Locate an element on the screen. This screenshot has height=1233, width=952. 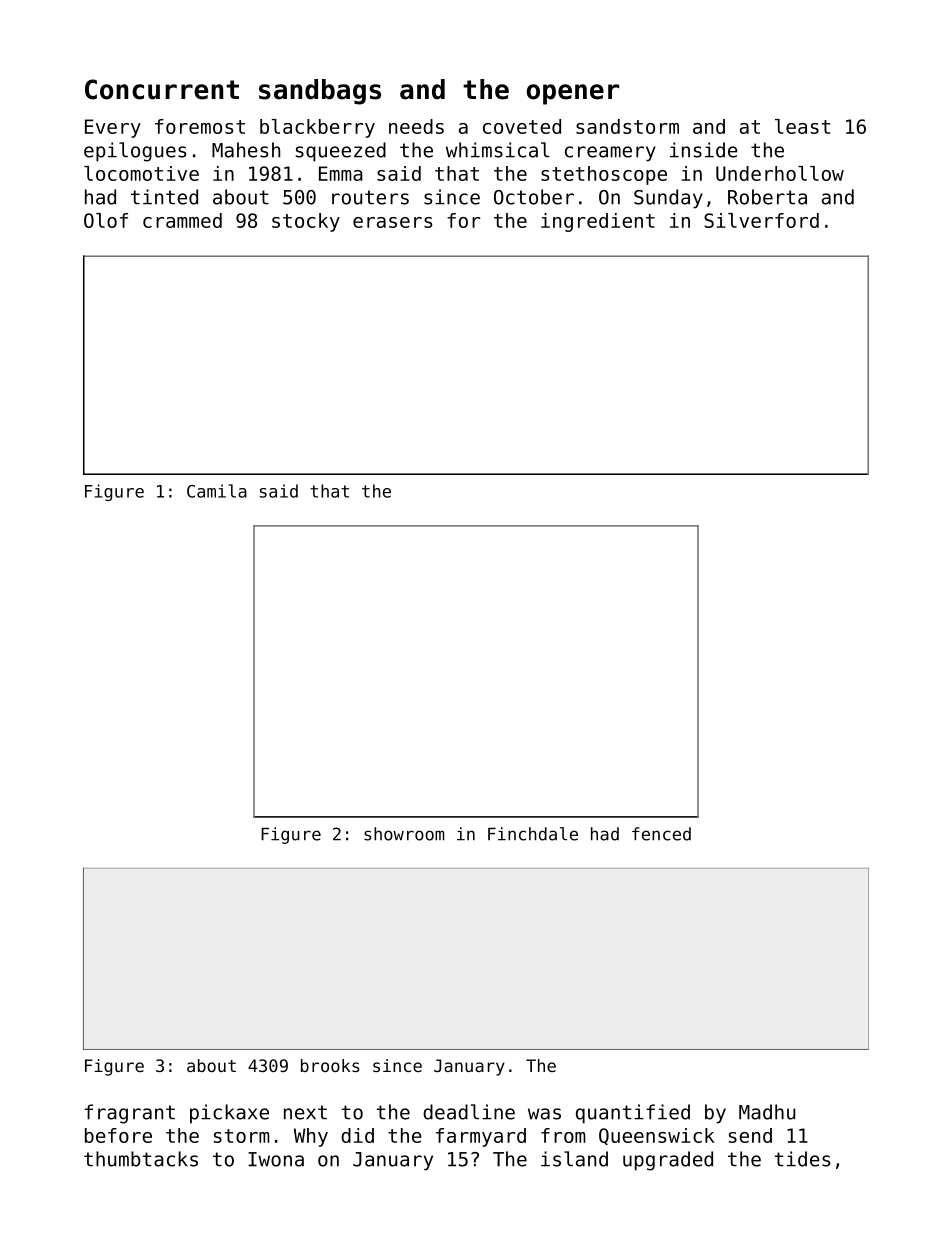
Finchdale is located at coordinates (533, 834).
